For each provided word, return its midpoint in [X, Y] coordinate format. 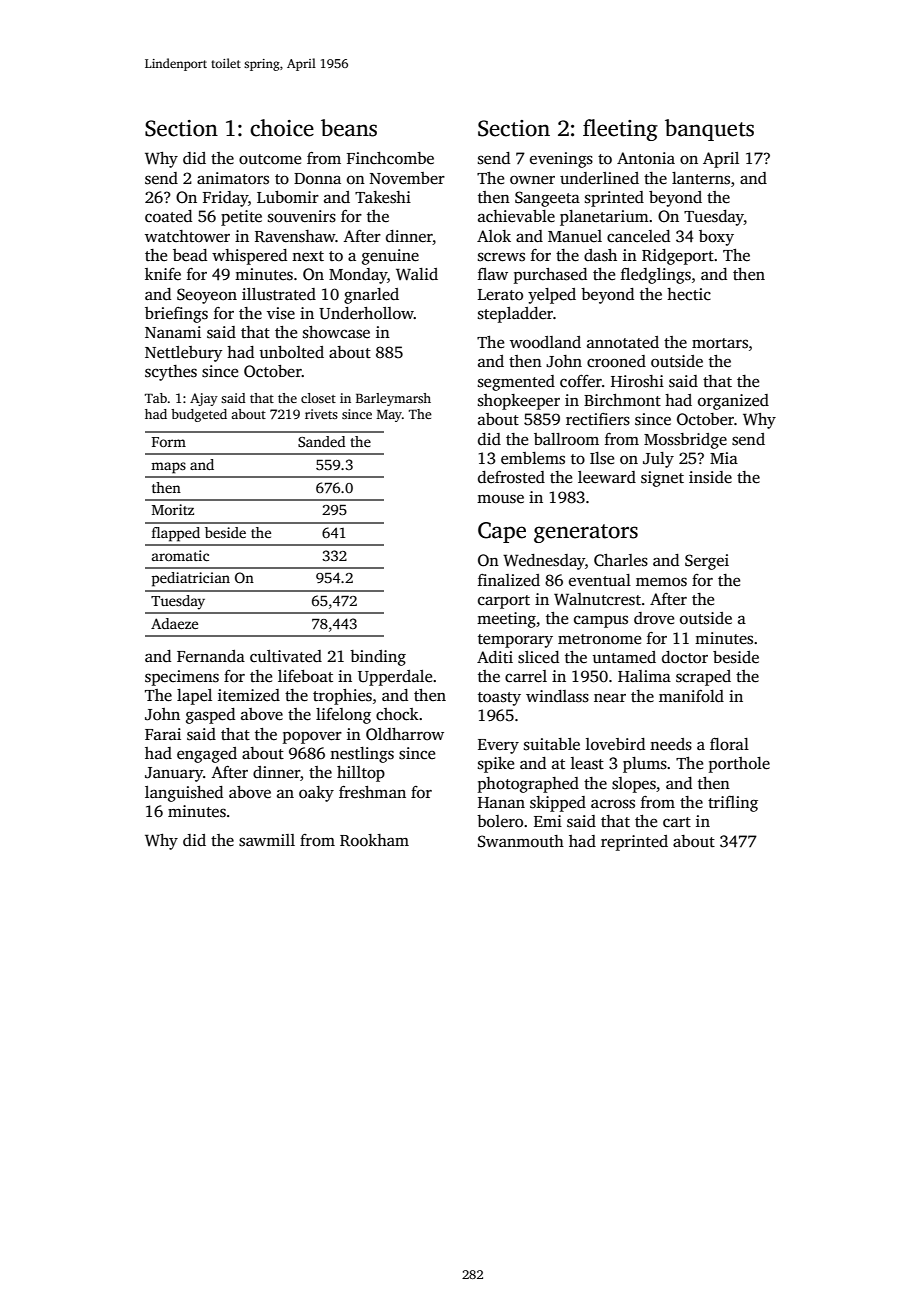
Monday [358, 276]
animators [233, 178]
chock [397, 714]
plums [645, 765]
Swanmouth [521, 841]
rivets [321, 414]
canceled [638, 236]
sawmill [267, 840]
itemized [249, 695]
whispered [249, 257]
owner [532, 180]
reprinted [634, 843]
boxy [716, 238]
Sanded [322, 441]
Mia [724, 458]
